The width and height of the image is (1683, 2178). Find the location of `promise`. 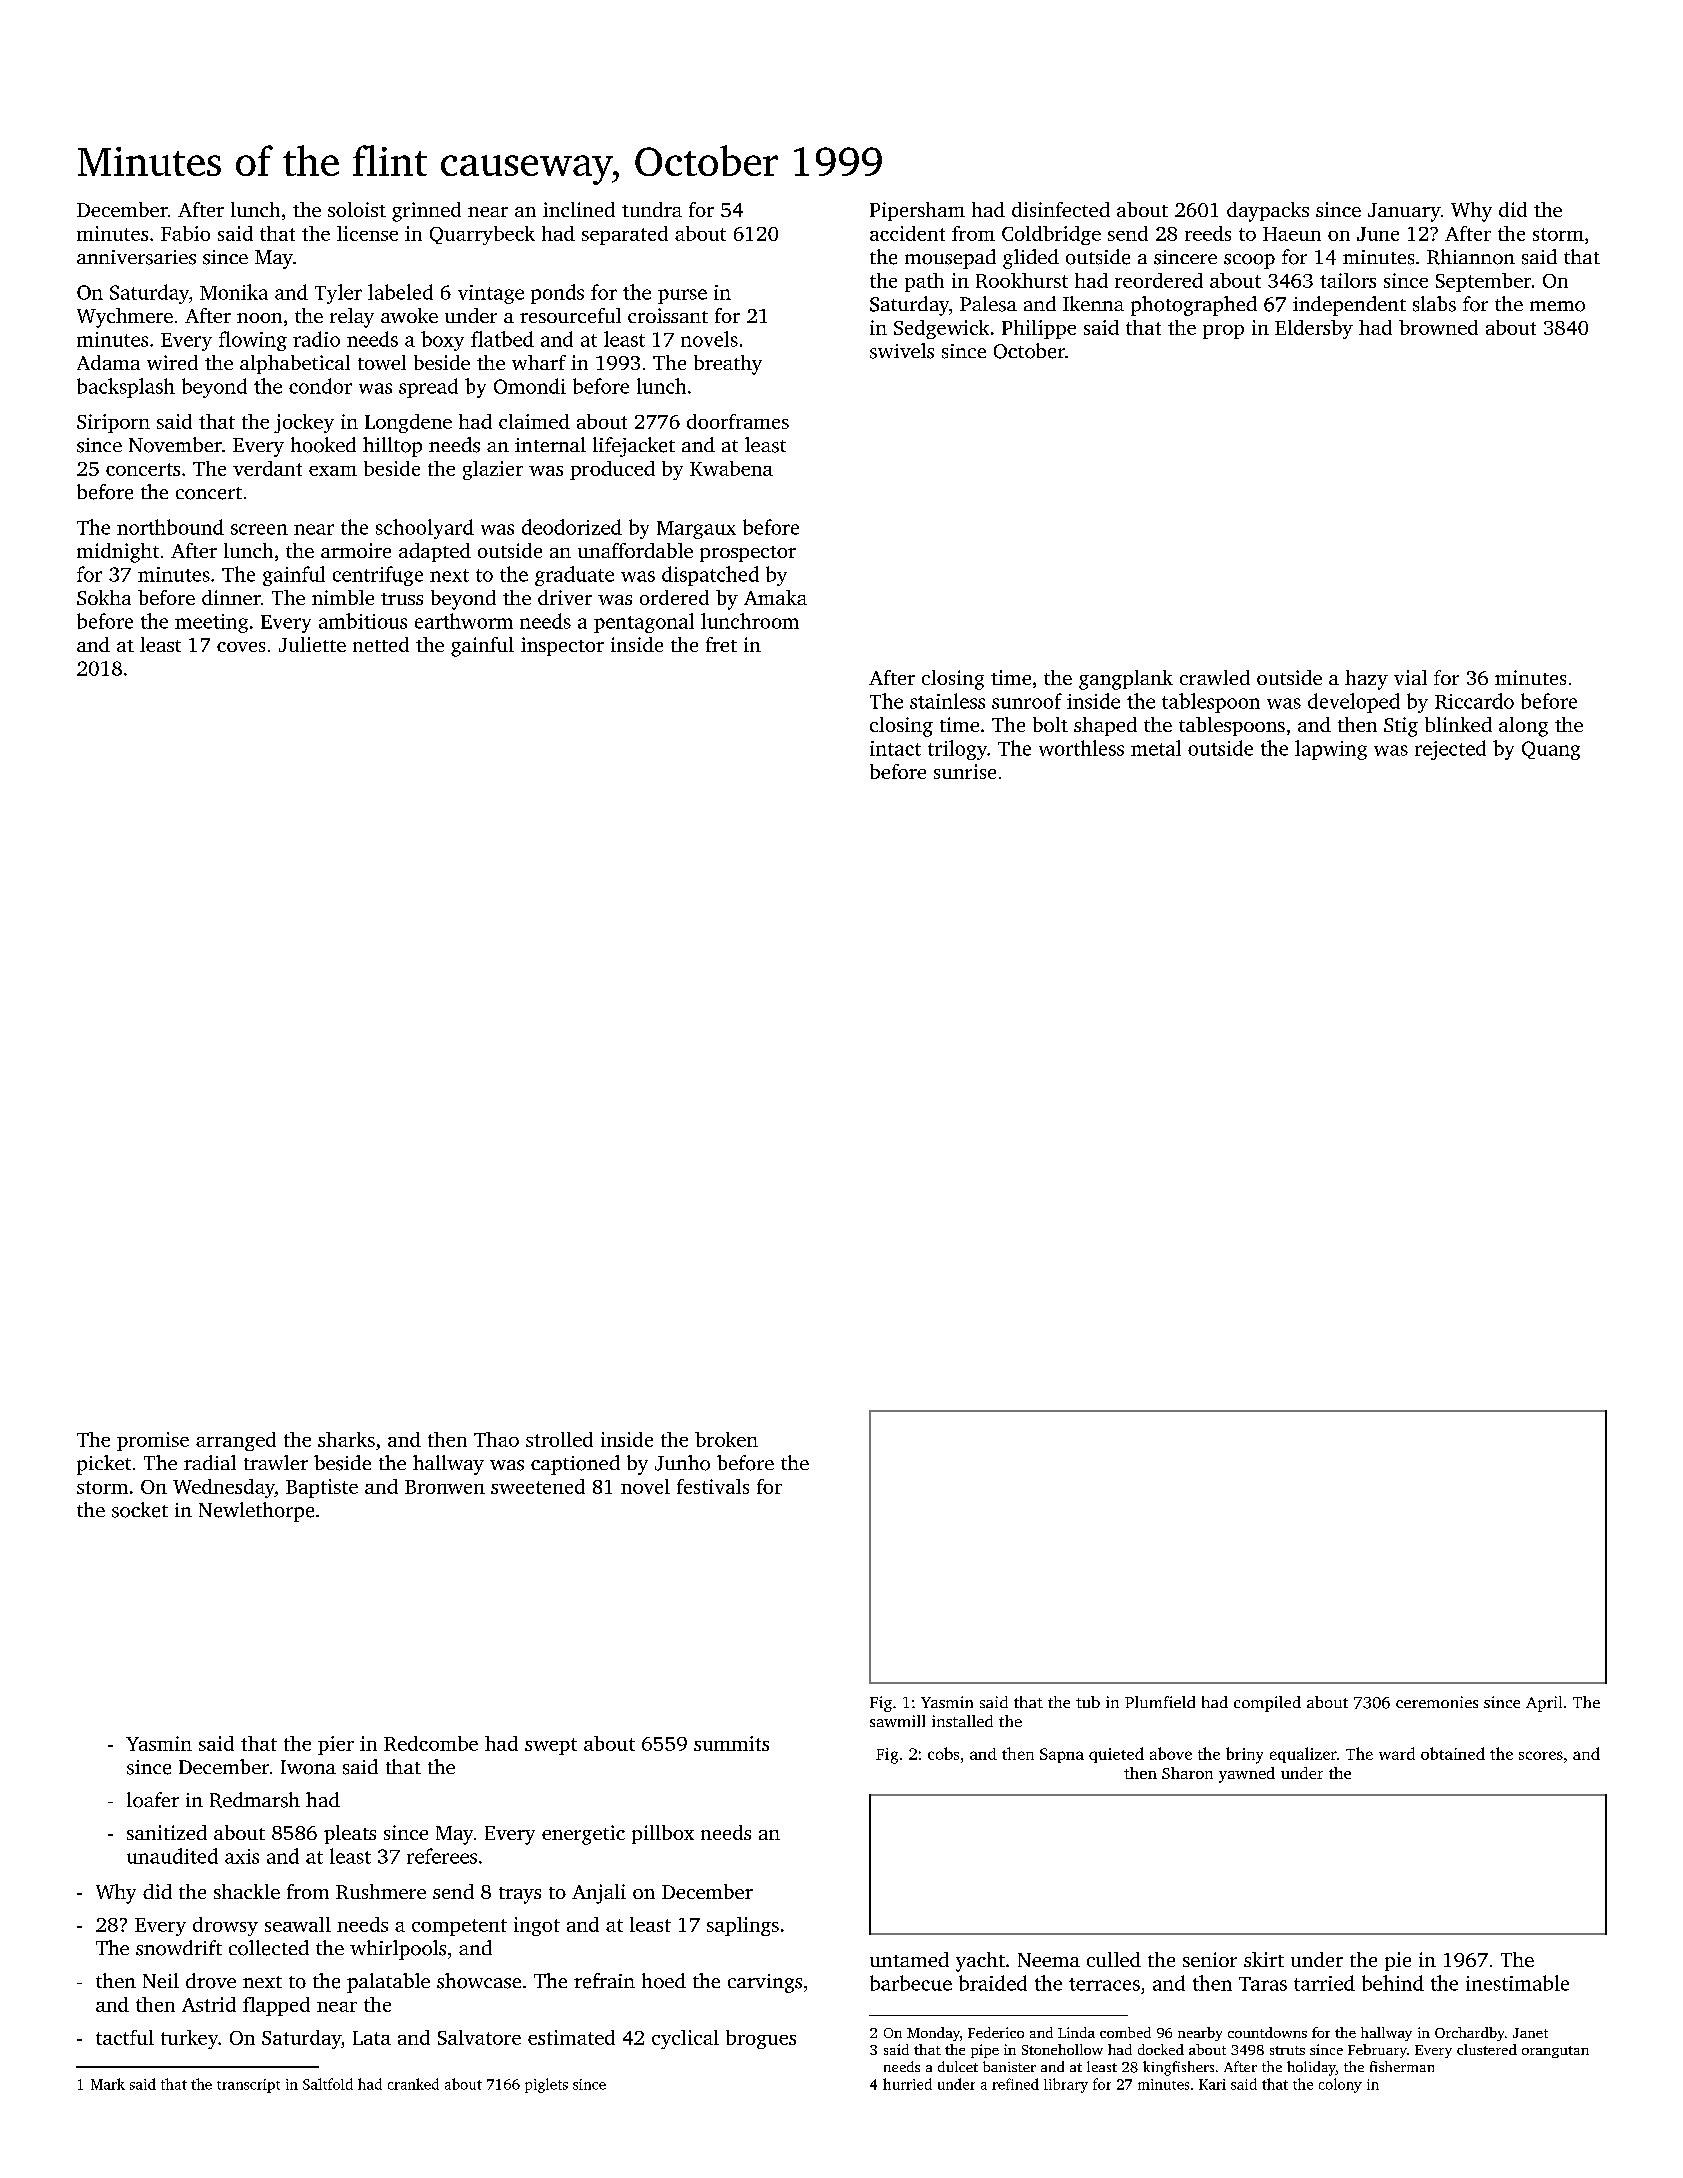

promise is located at coordinates (153, 1441).
